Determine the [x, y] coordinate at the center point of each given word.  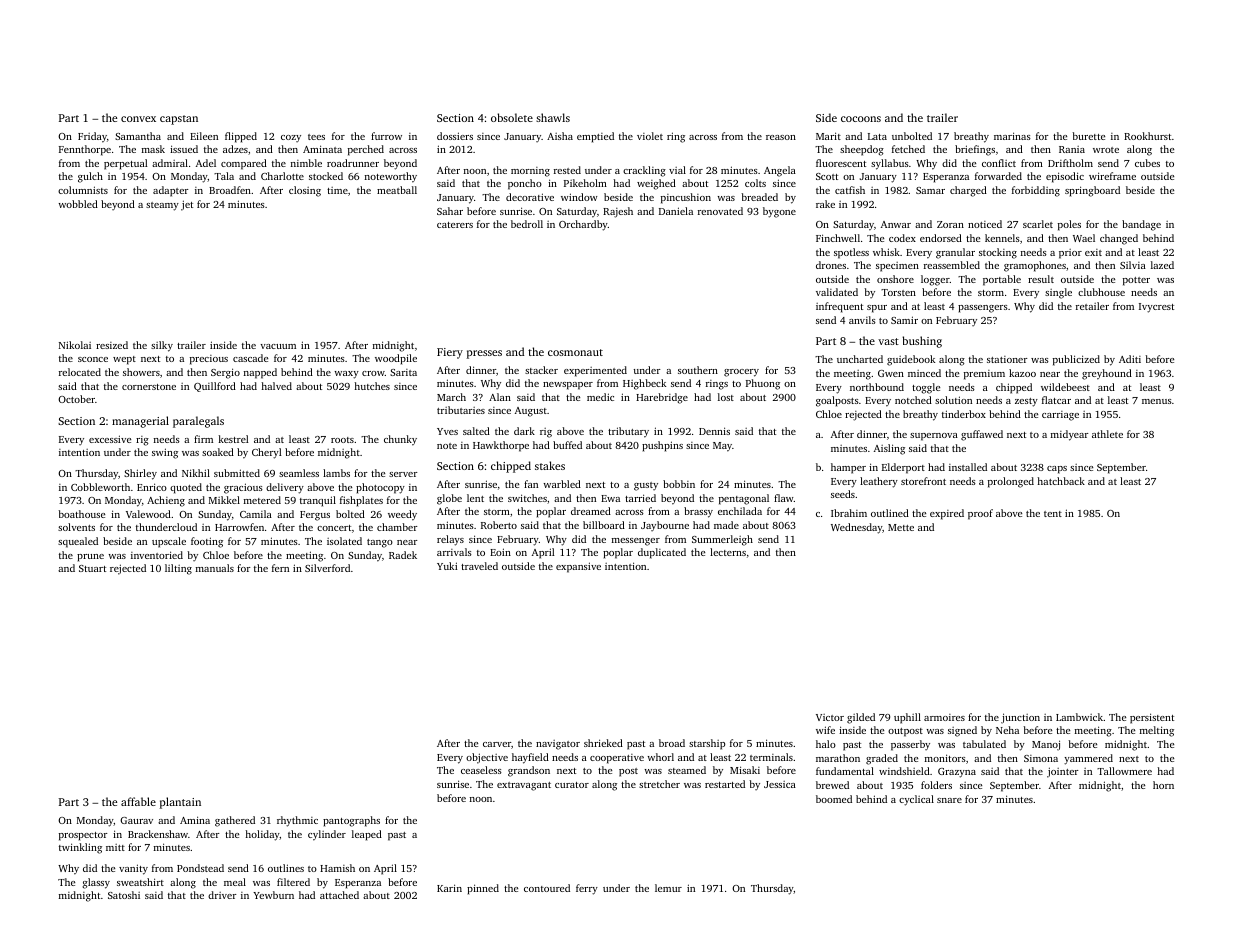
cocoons [861, 119]
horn [1163, 785]
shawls [553, 117]
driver [222, 895]
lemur [668, 888]
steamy [162, 206]
